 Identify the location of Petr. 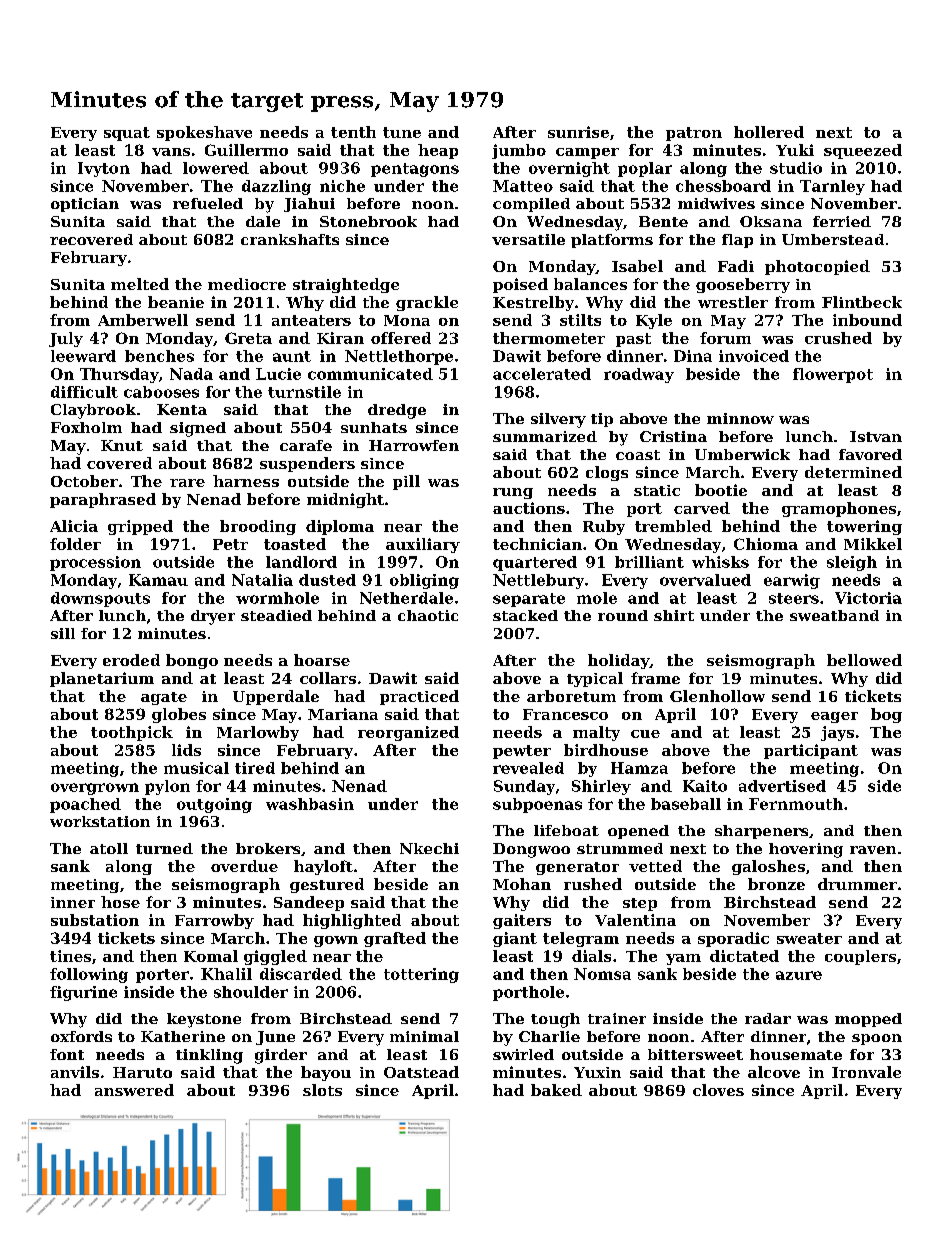
(230, 544).
